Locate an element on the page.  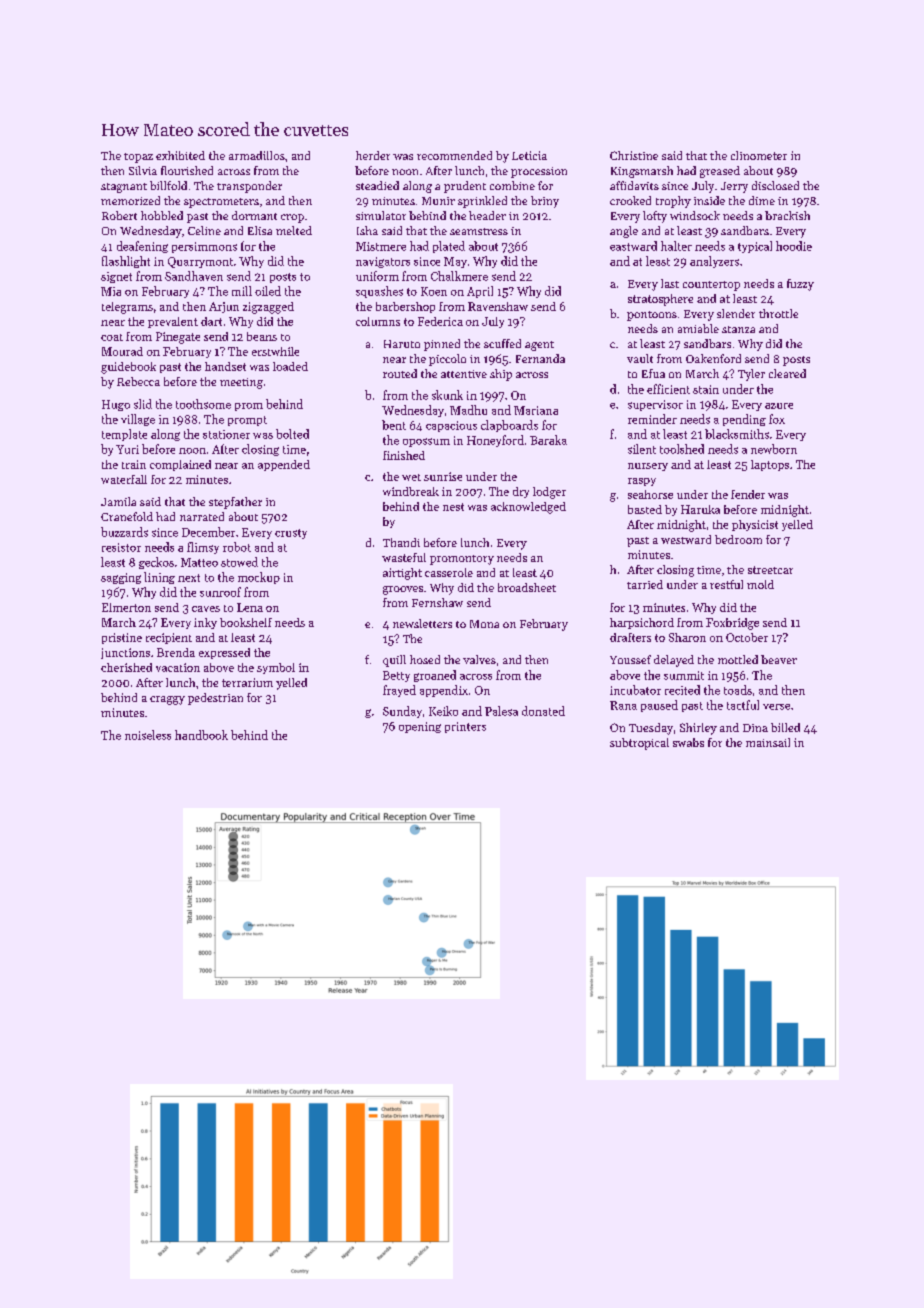
plated is located at coordinates (449, 247).
